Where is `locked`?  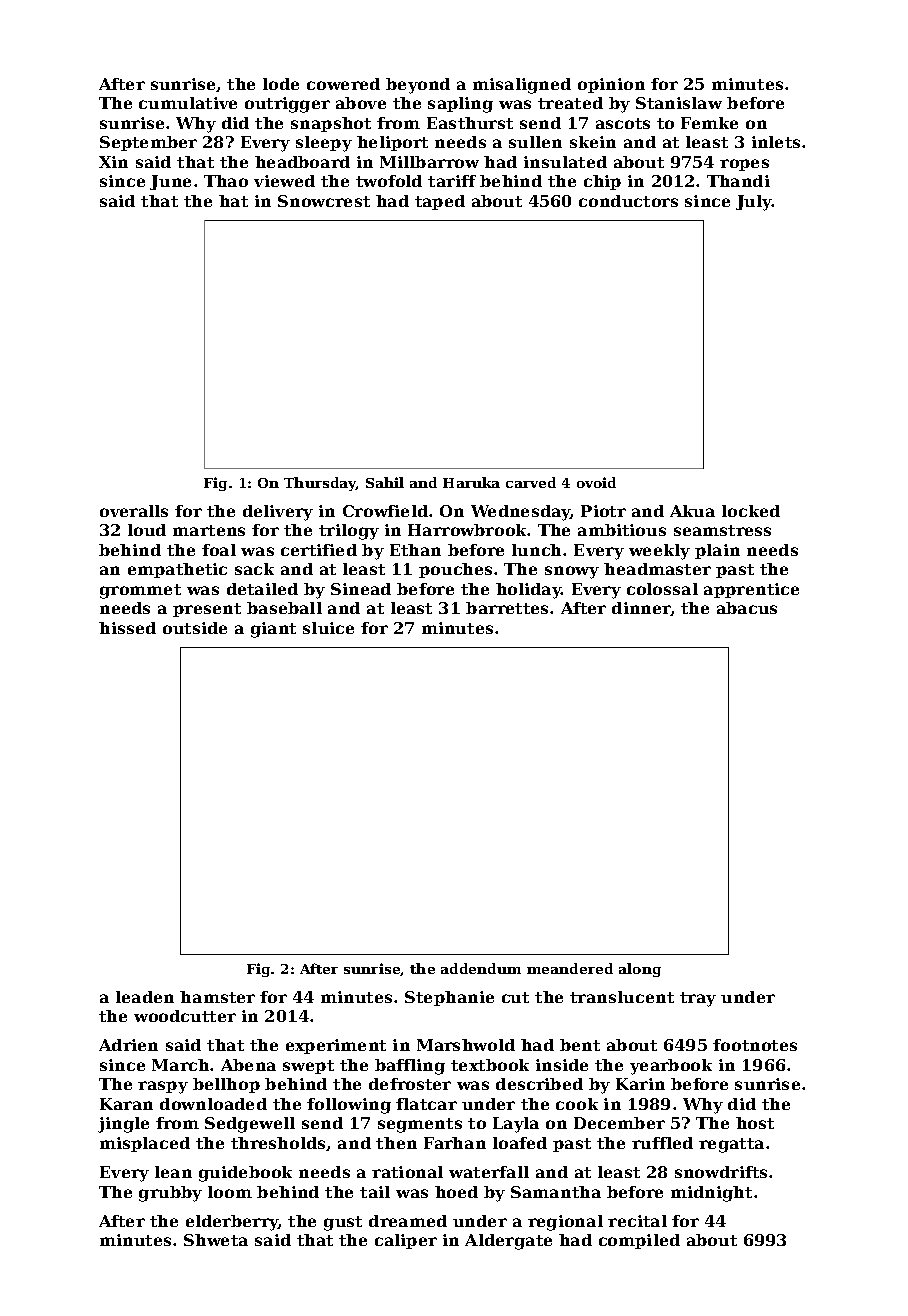 locked is located at coordinates (751, 511).
